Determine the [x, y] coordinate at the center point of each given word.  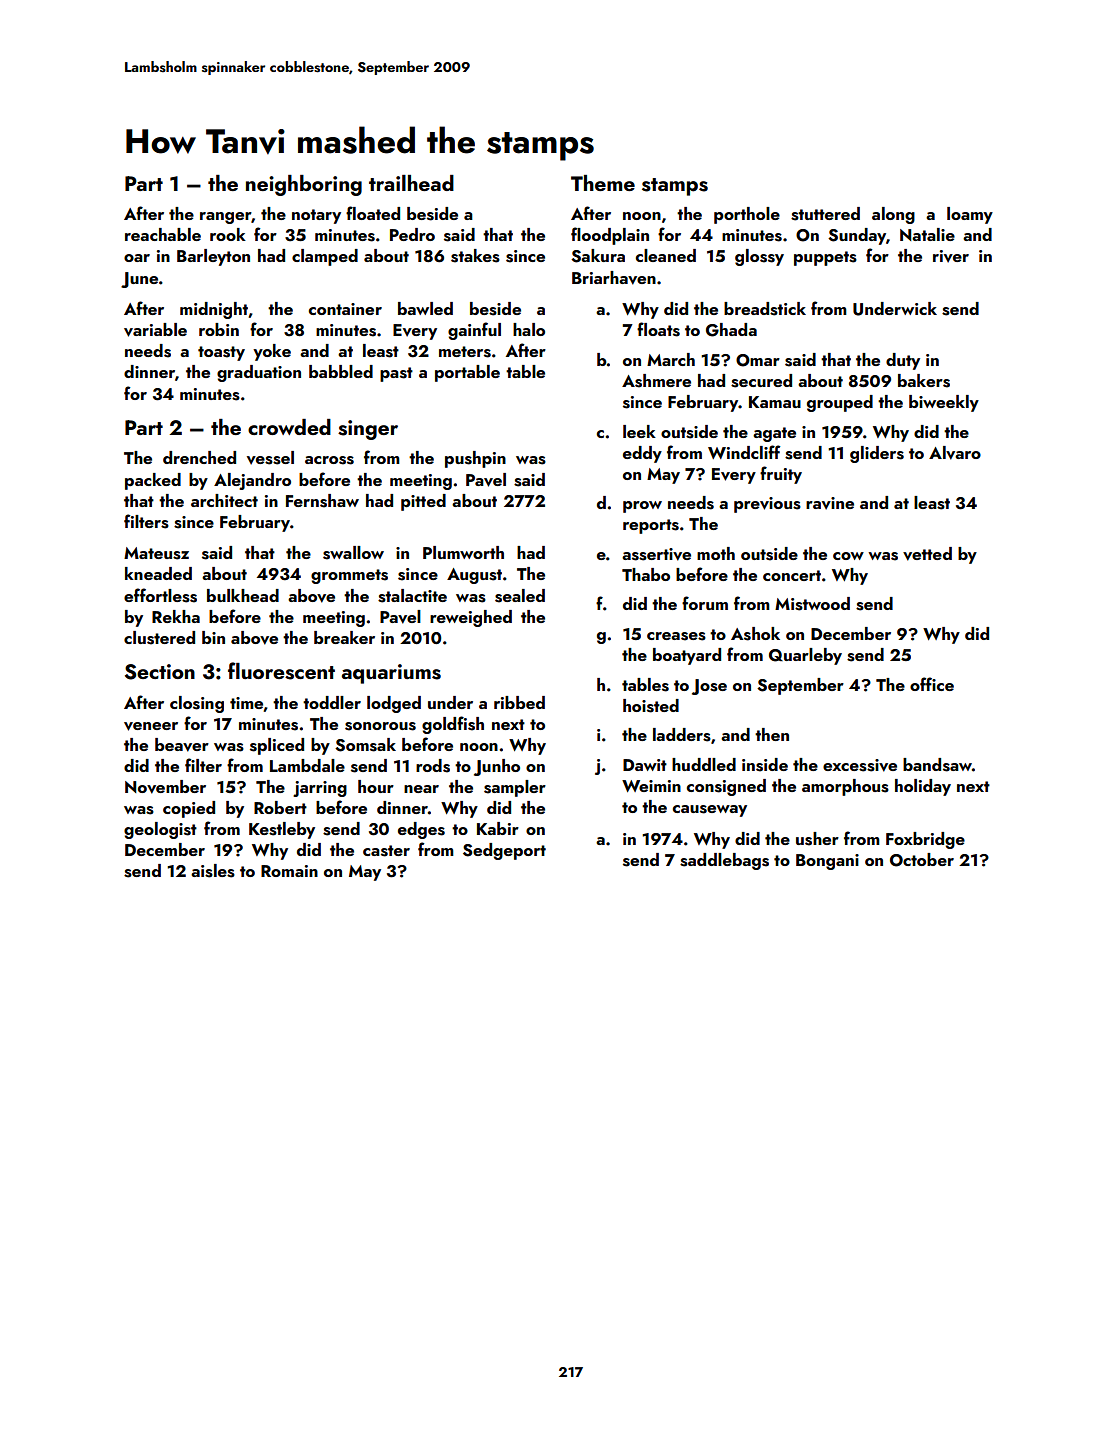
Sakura [598, 256]
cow [848, 556]
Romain [289, 871]
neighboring [304, 185]
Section [160, 672]
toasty [221, 353]
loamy [970, 215]
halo [529, 329]
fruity [781, 475]
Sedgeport [504, 851]
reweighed [471, 618]
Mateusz [156, 553]
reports [651, 526]
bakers [924, 381]
